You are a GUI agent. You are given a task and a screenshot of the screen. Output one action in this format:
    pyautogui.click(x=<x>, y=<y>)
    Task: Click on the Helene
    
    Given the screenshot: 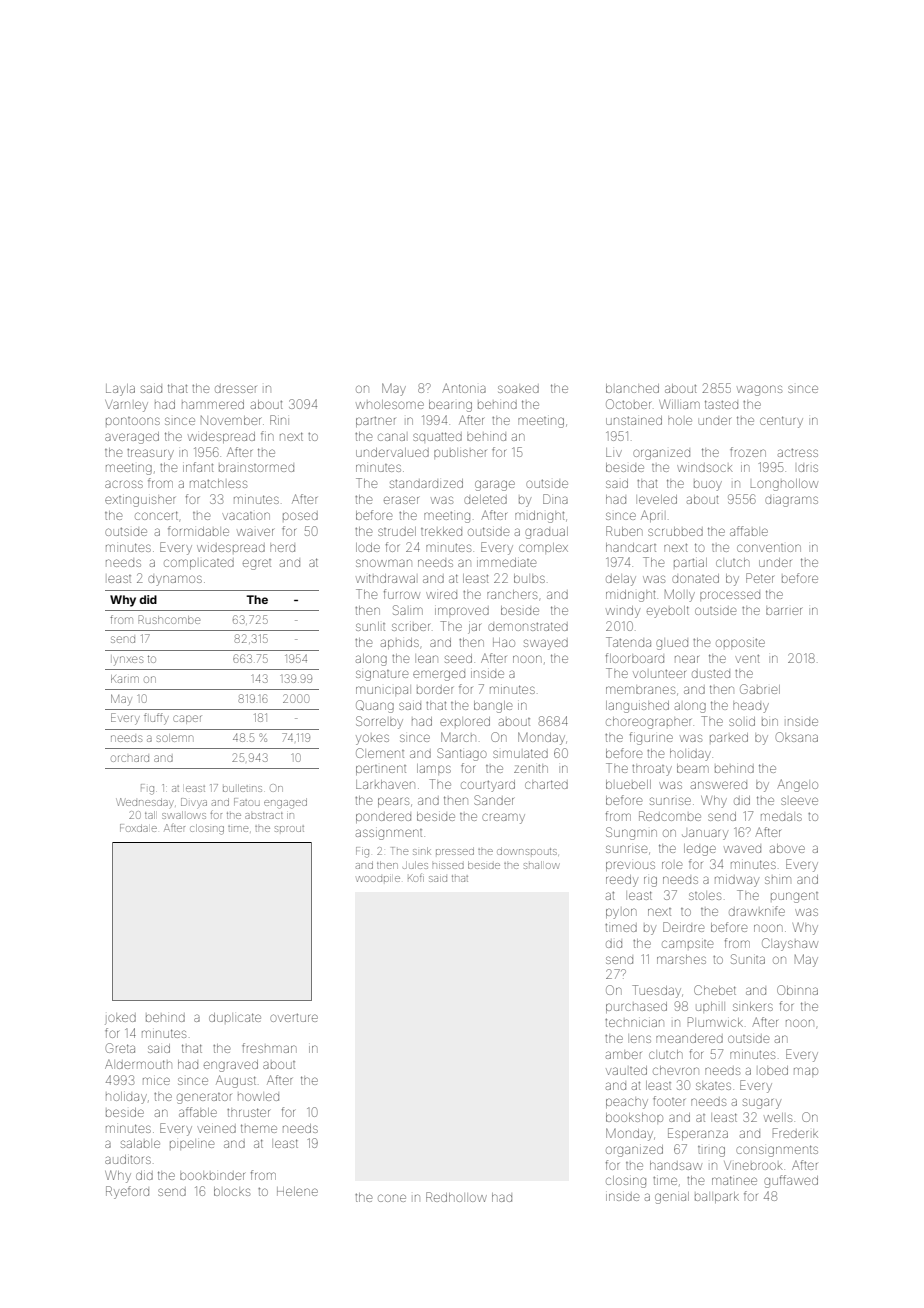 What is the action you would take?
    pyautogui.click(x=297, y=1191)
